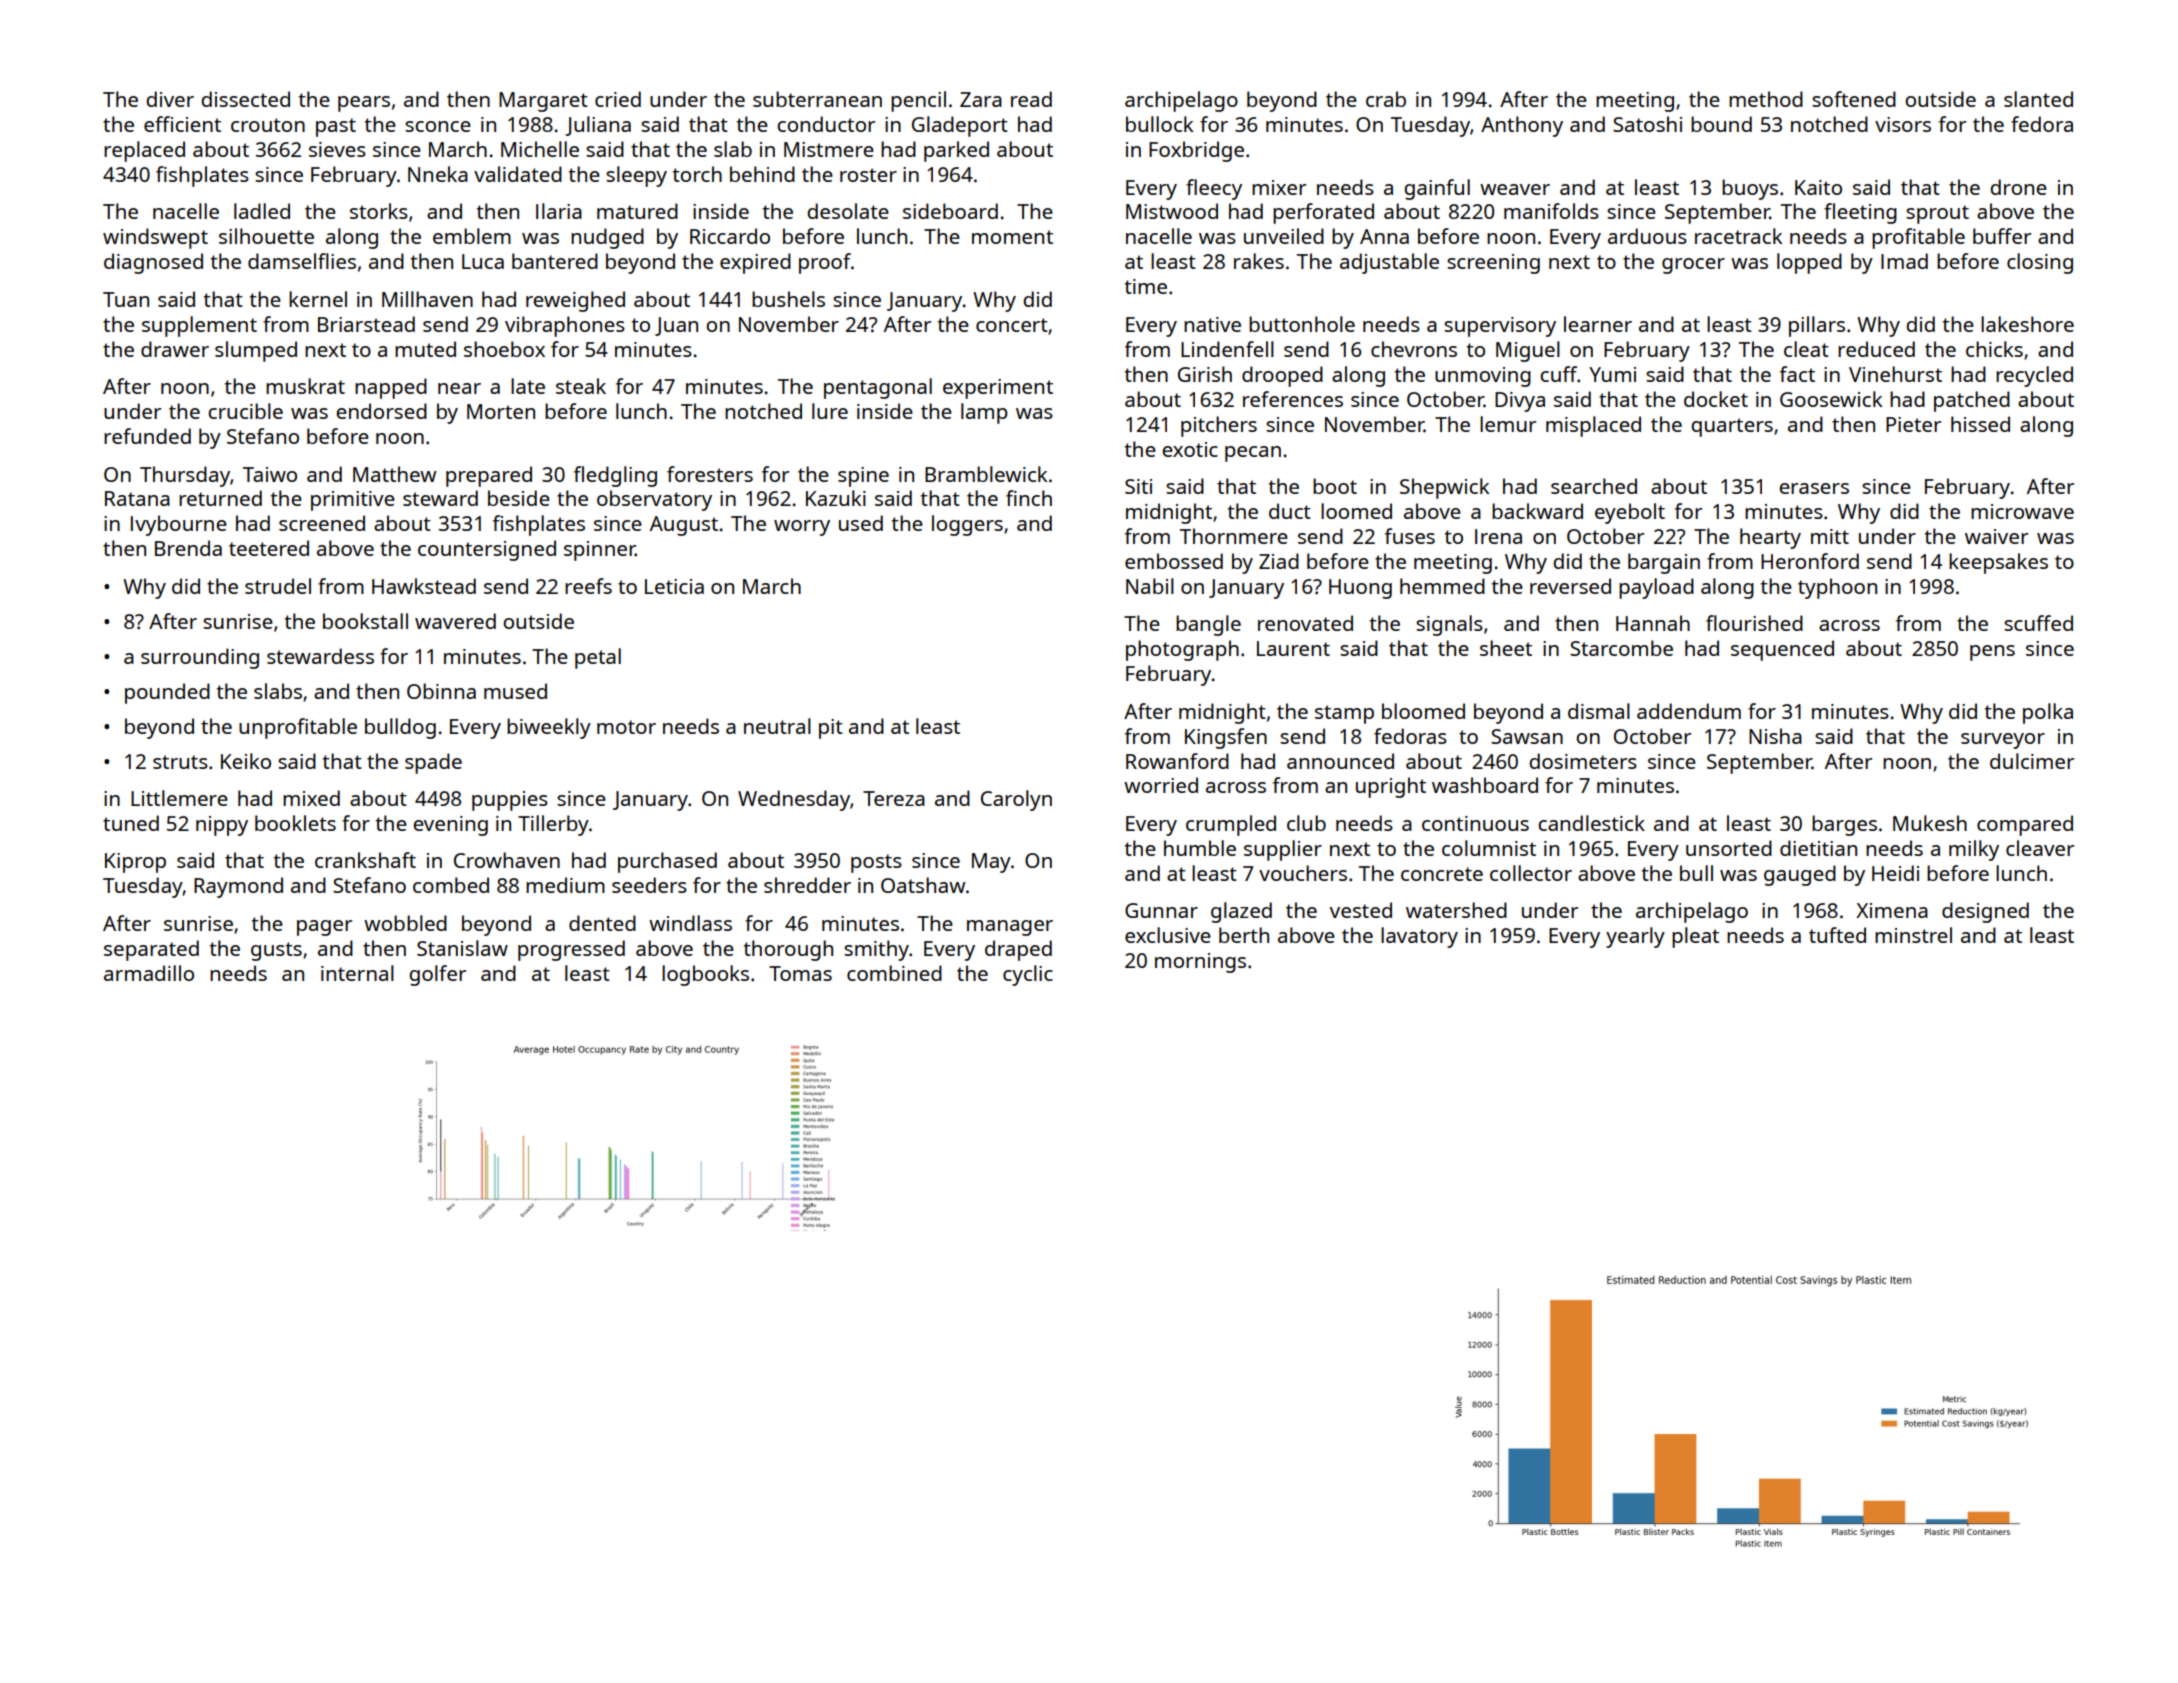 The height and width of the screenshot is (1683, 2178). What do you see at coordinates (245, 99) in the screenshot?
I see `dissected` at bounding box center [245, 99].
